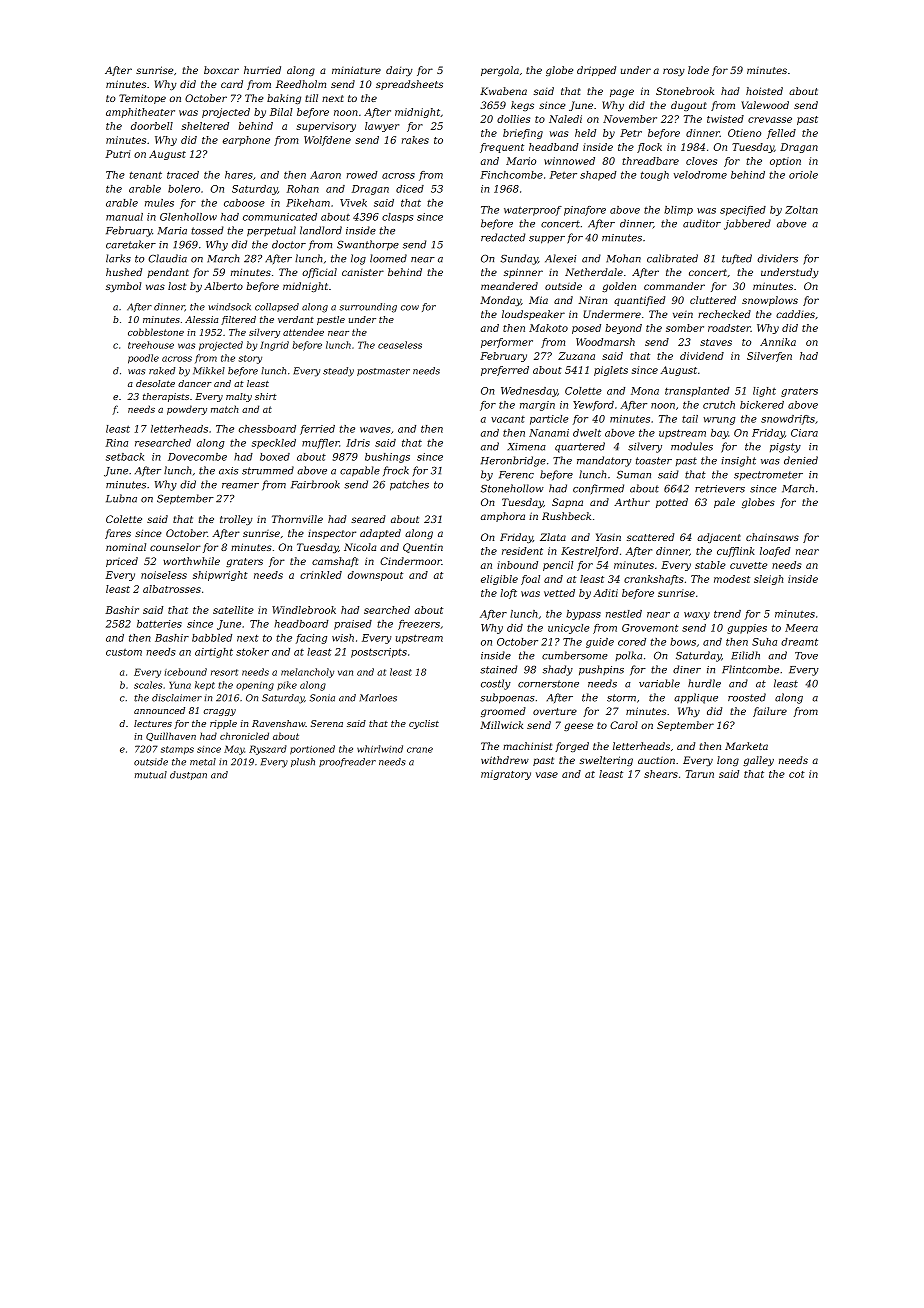 This screenshot has width=924, height=1308. What do you see at coordinates (188, 775) in the screenshot?
I see `dustpan` at bounding box center [188, 775].
